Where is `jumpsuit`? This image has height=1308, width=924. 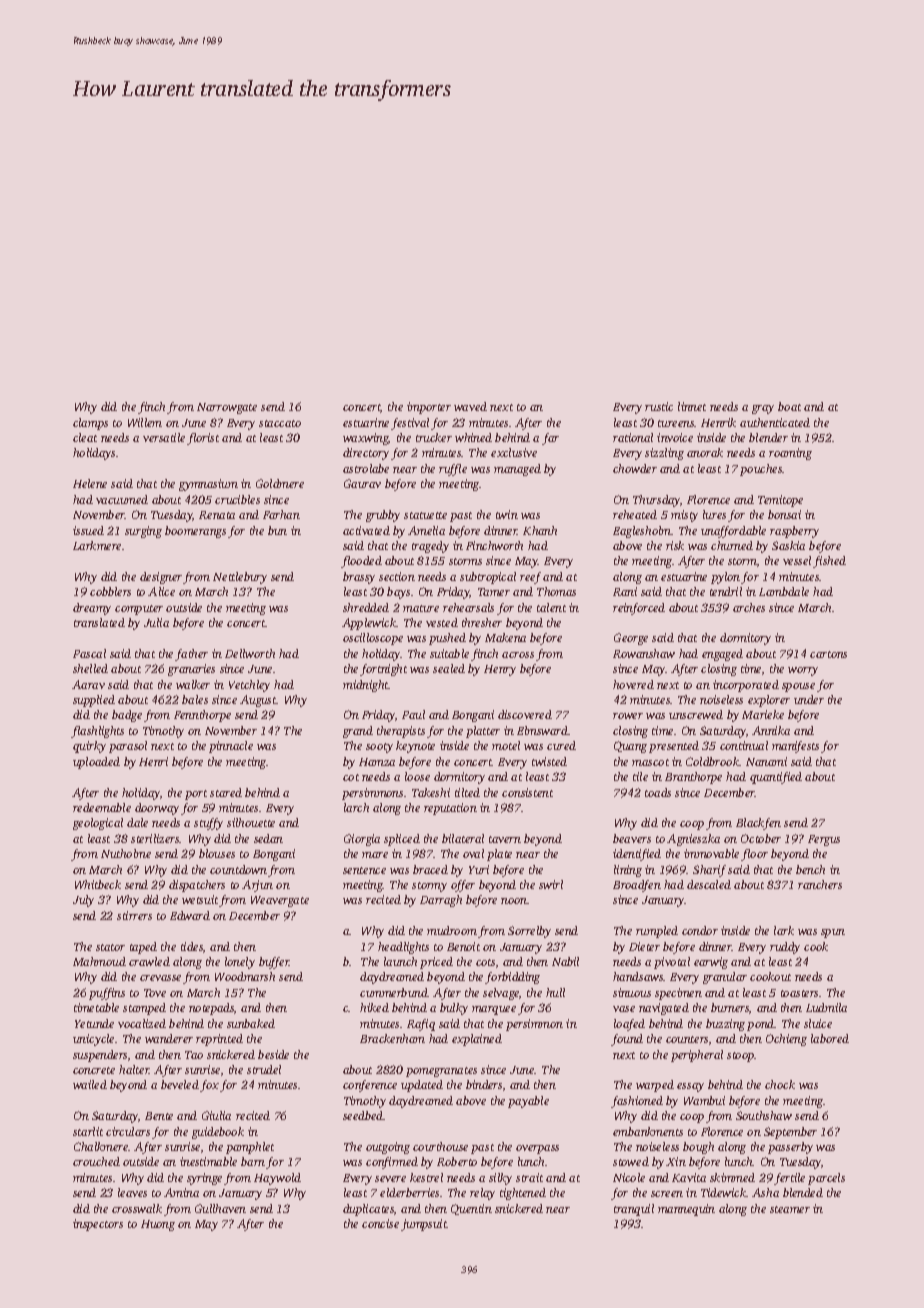
jumpsuit is located at coordinates (424, 1225).
